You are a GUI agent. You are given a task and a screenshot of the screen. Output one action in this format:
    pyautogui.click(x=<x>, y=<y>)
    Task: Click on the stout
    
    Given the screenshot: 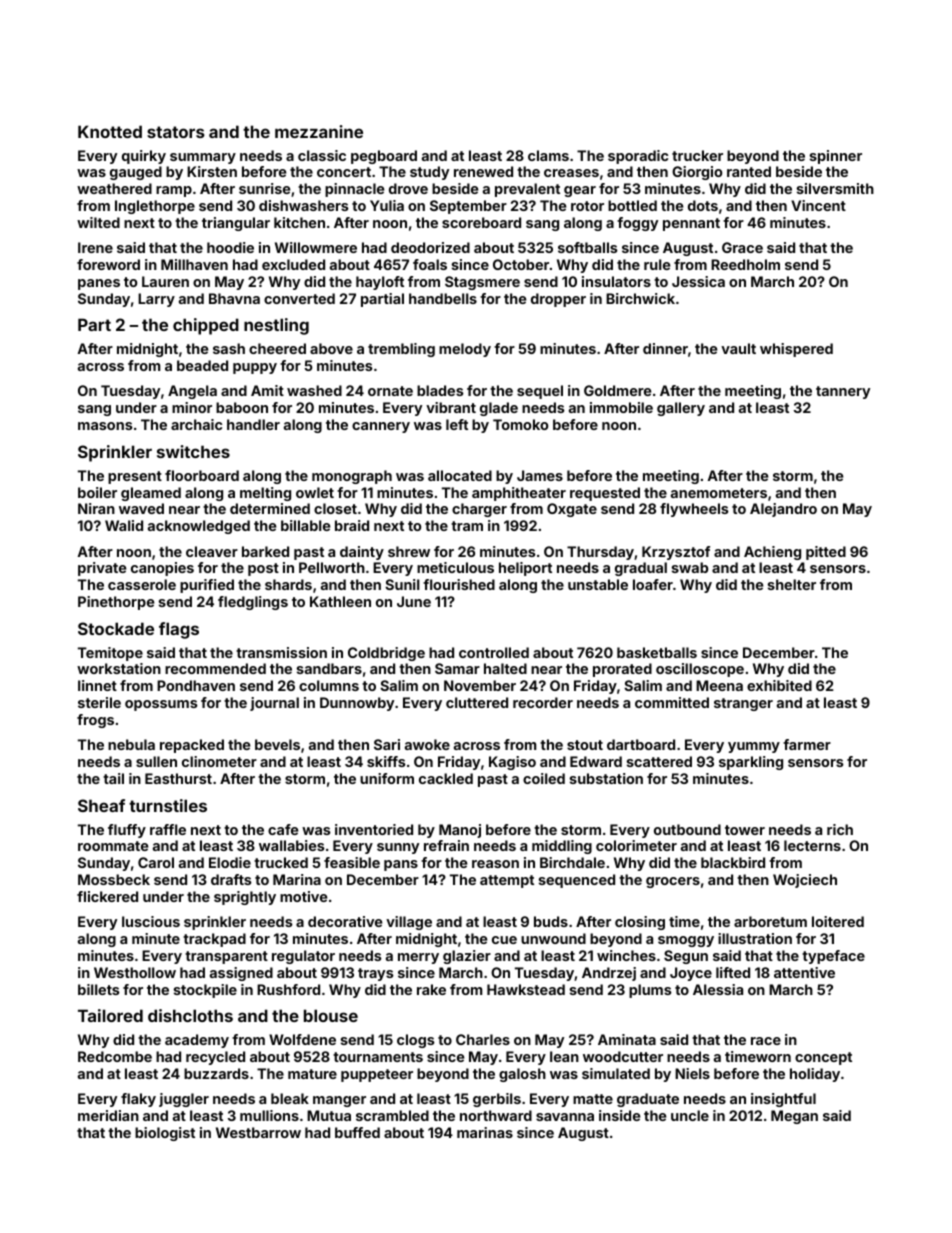 What is the action you would take?
    pyautogui.click(x=585, y=745)
